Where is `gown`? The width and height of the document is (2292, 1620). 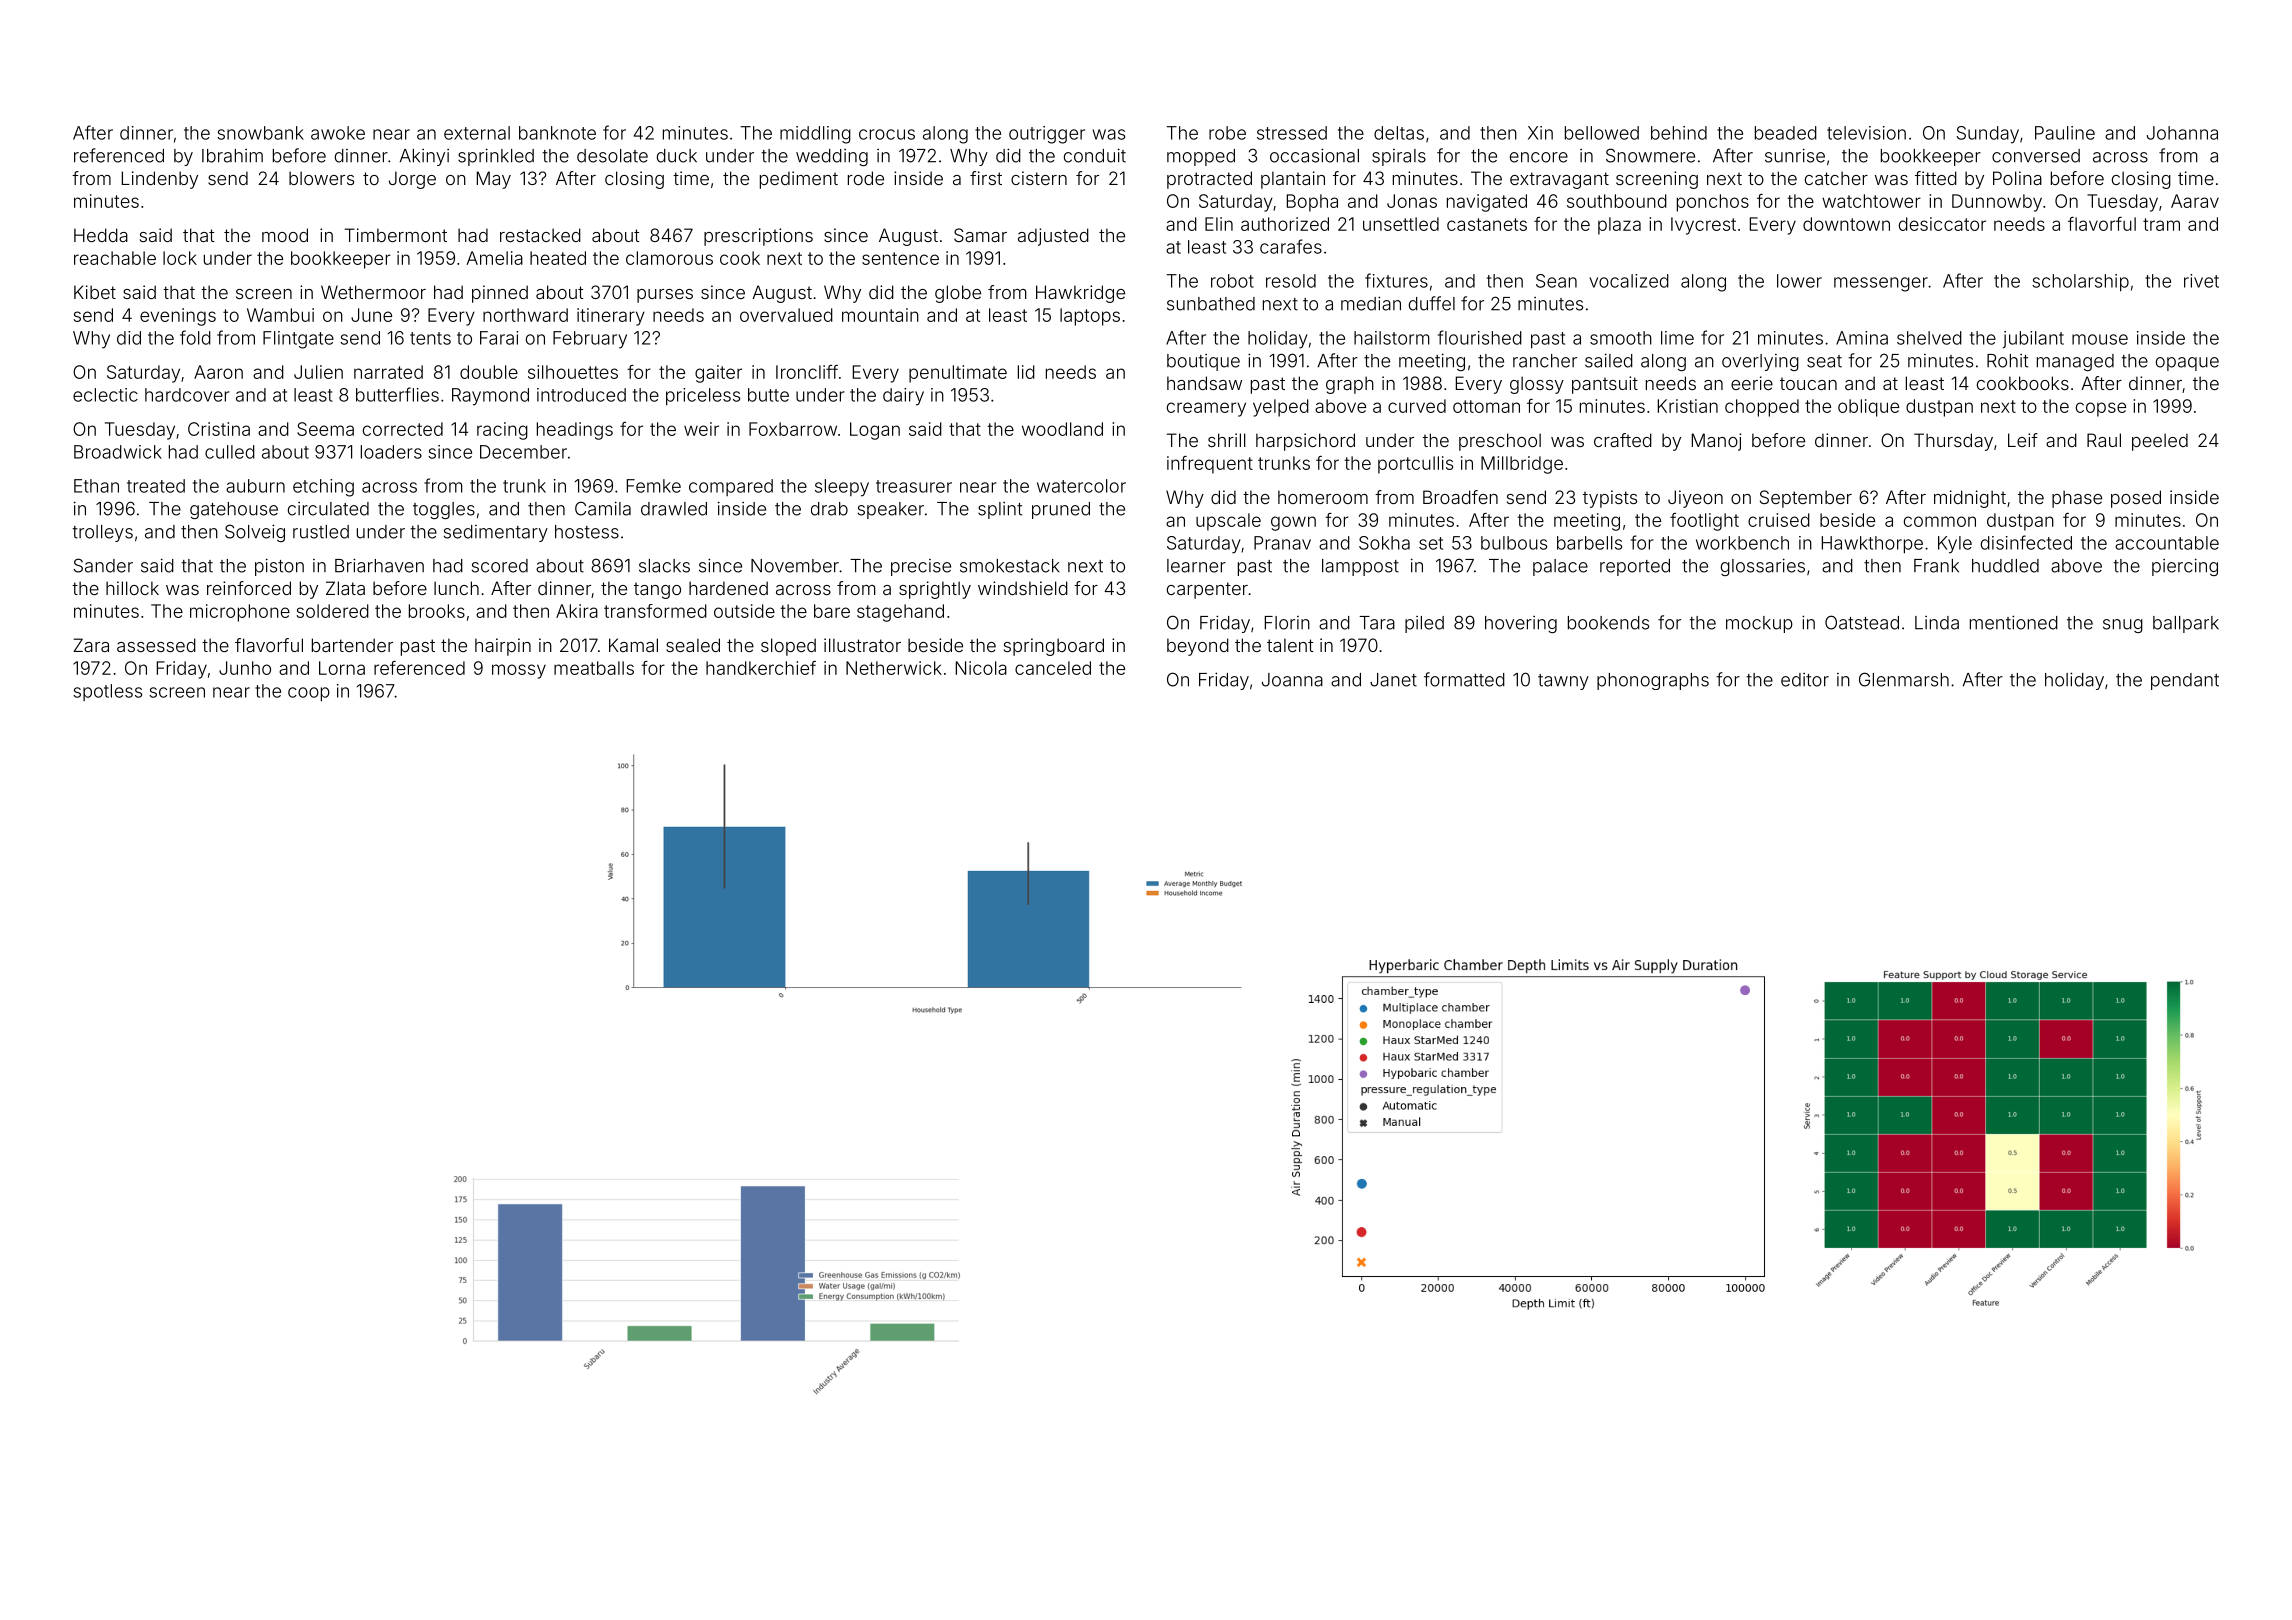 gown is located at coordinates (1293, 523).
